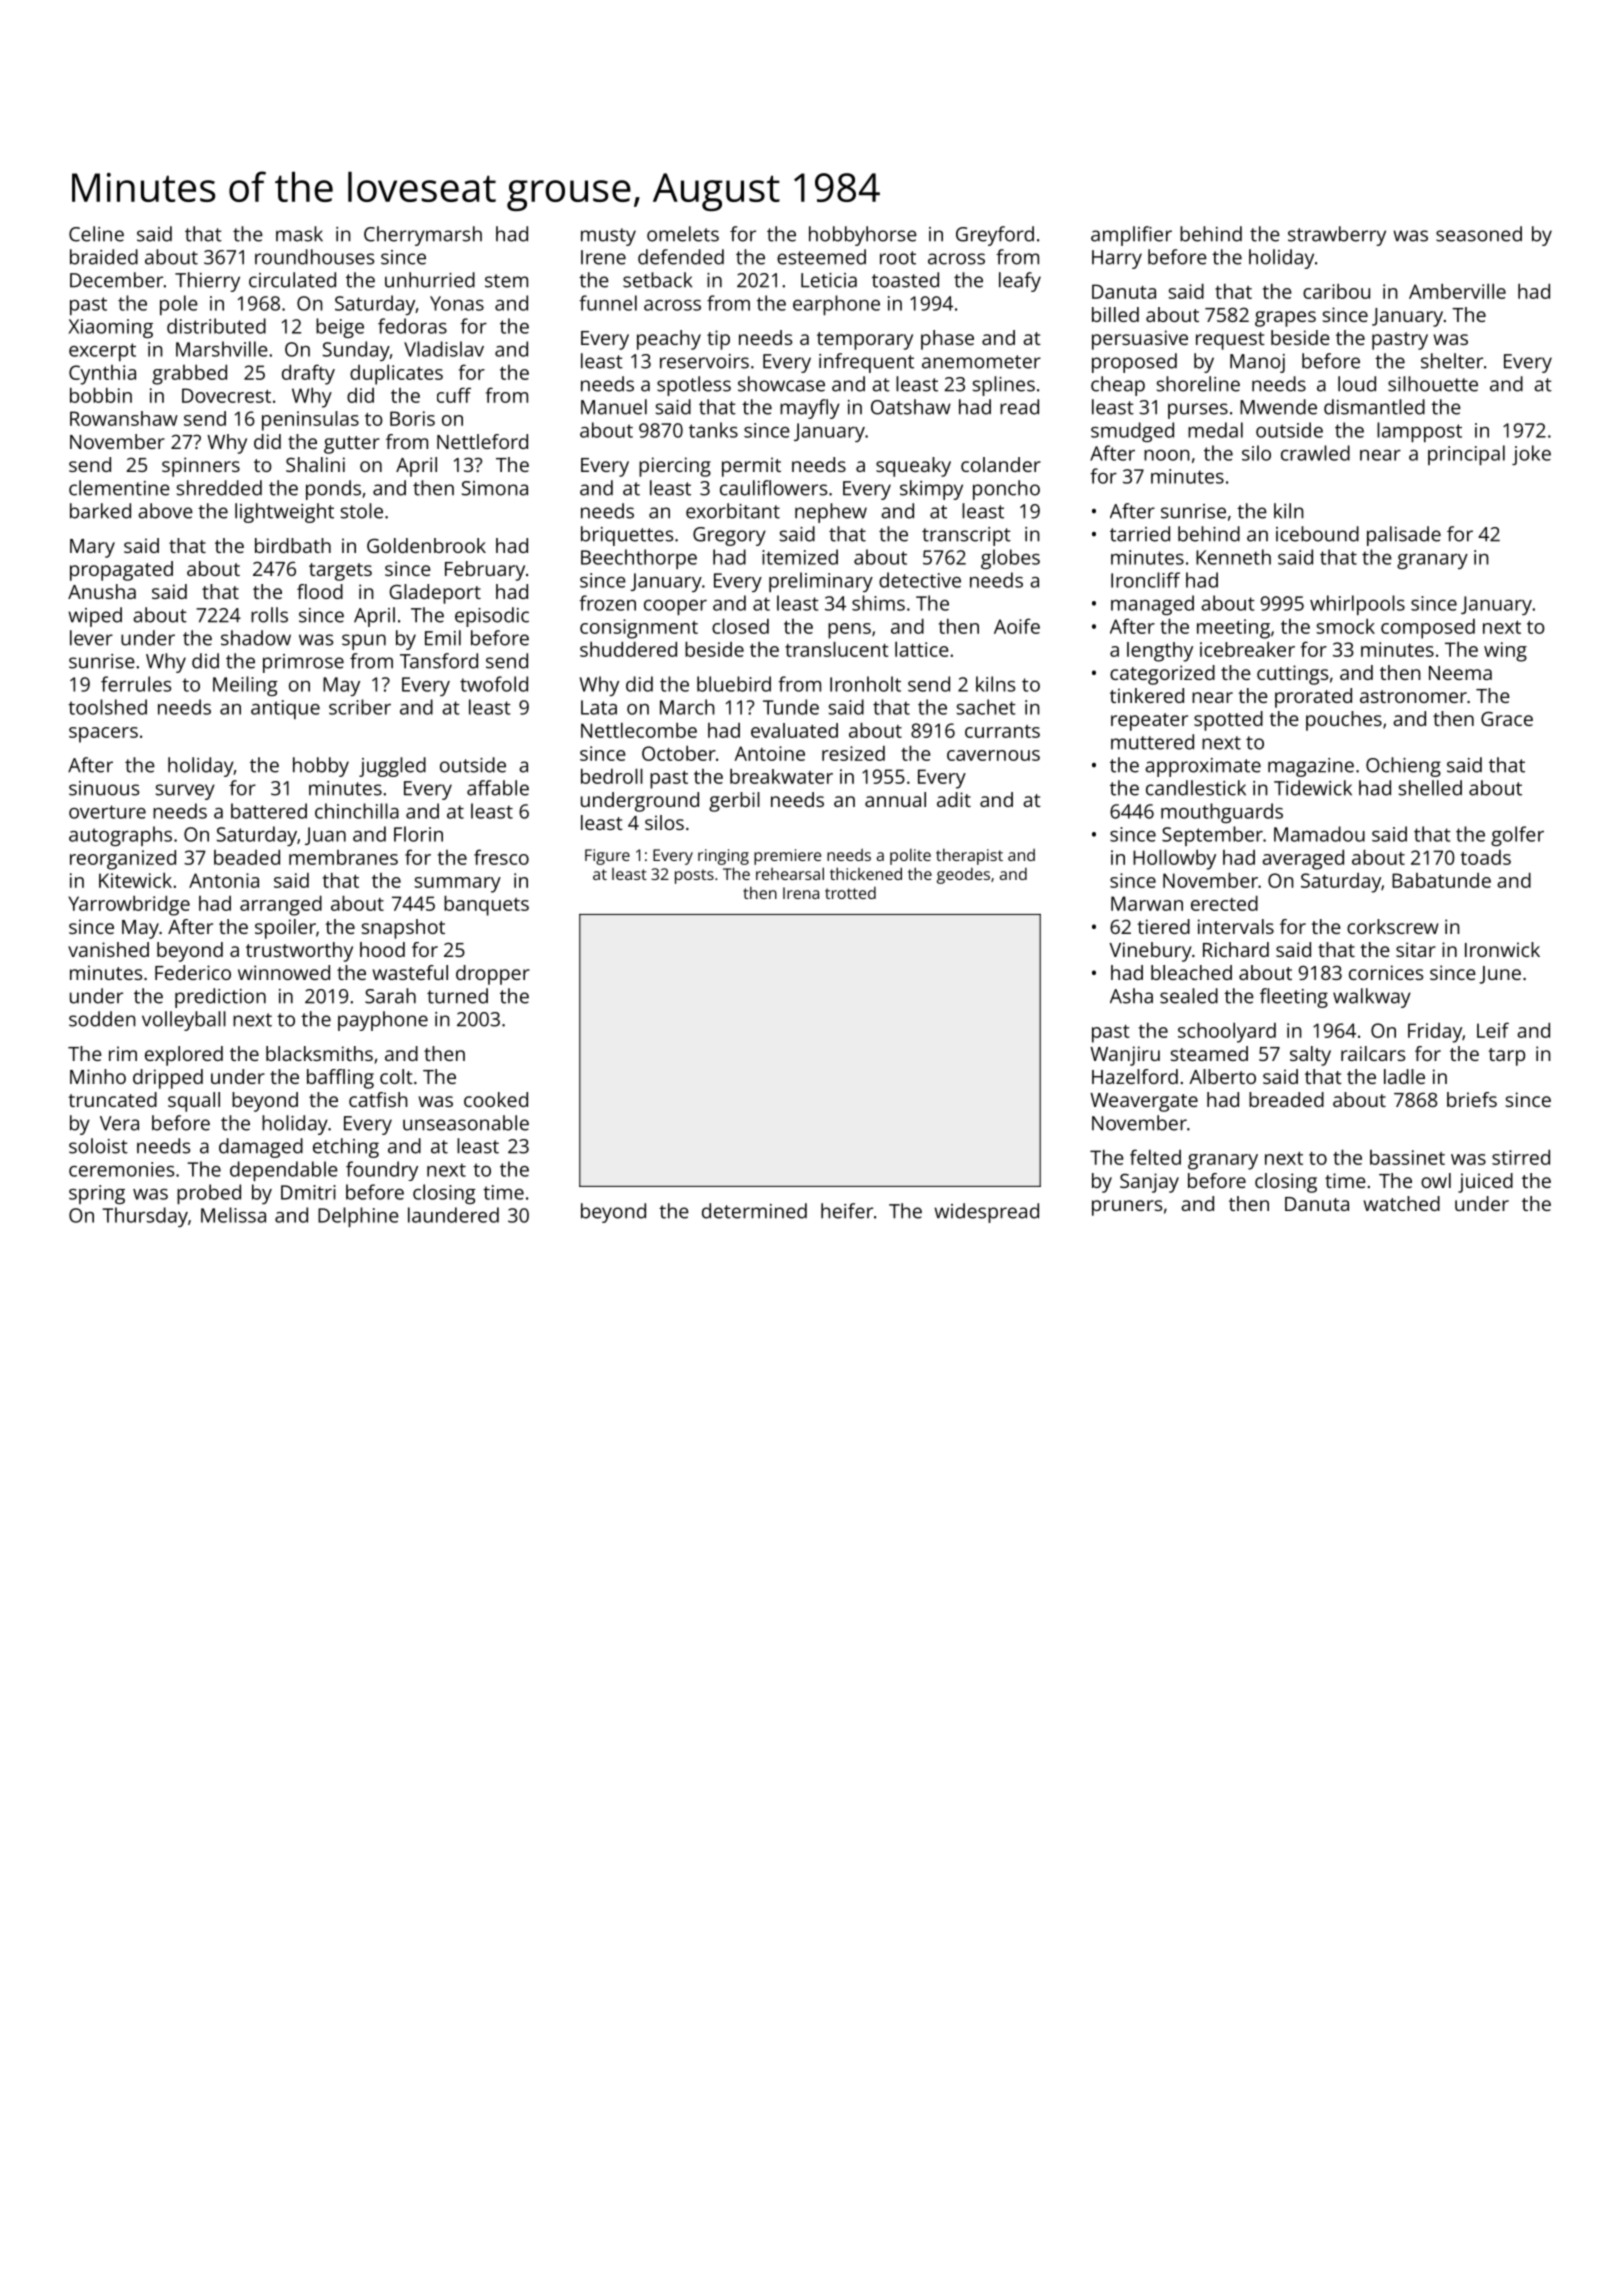 The image size is (1620, 2292). I want to click on excerpt, so click(102, 352).
